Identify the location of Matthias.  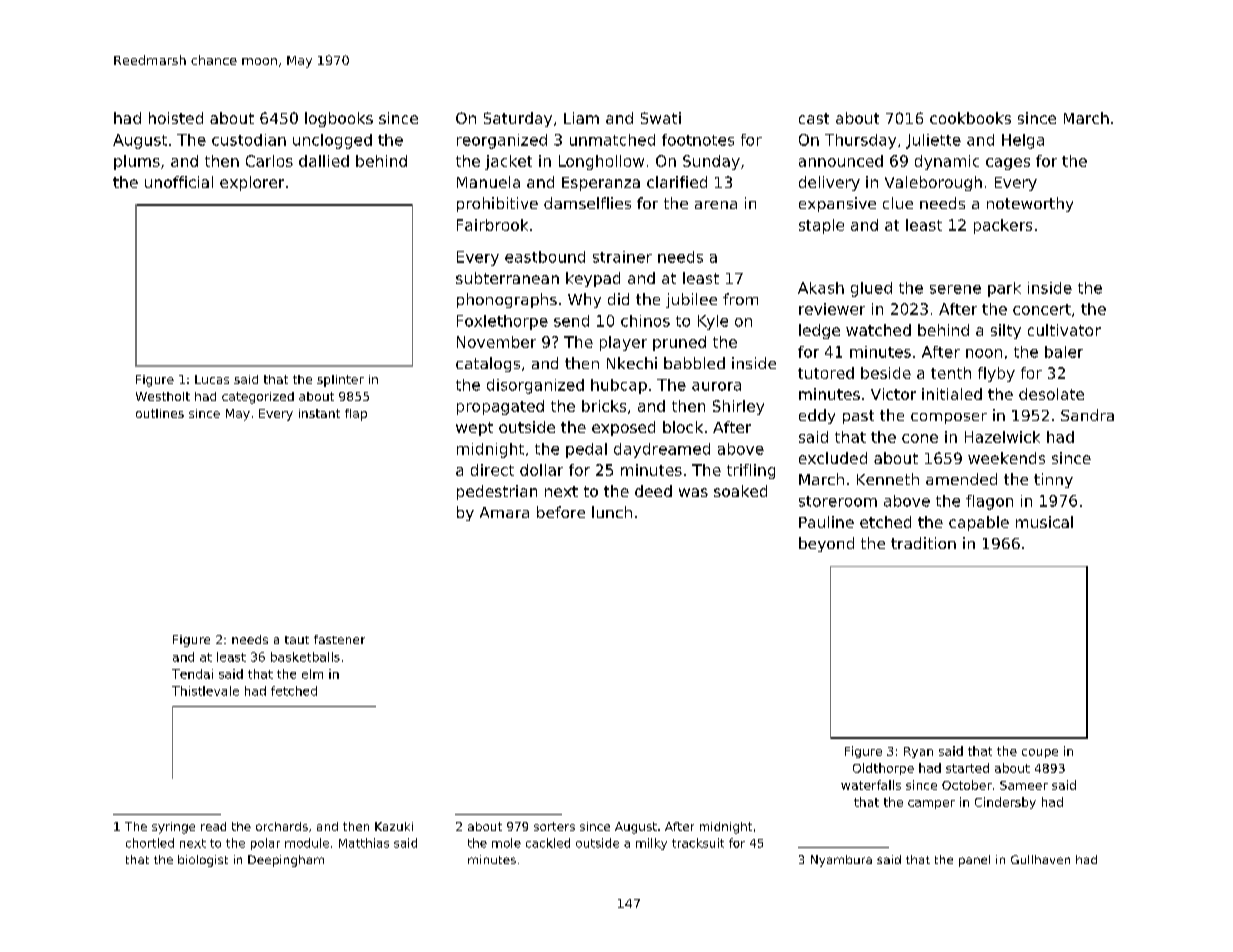
(364, 843).
